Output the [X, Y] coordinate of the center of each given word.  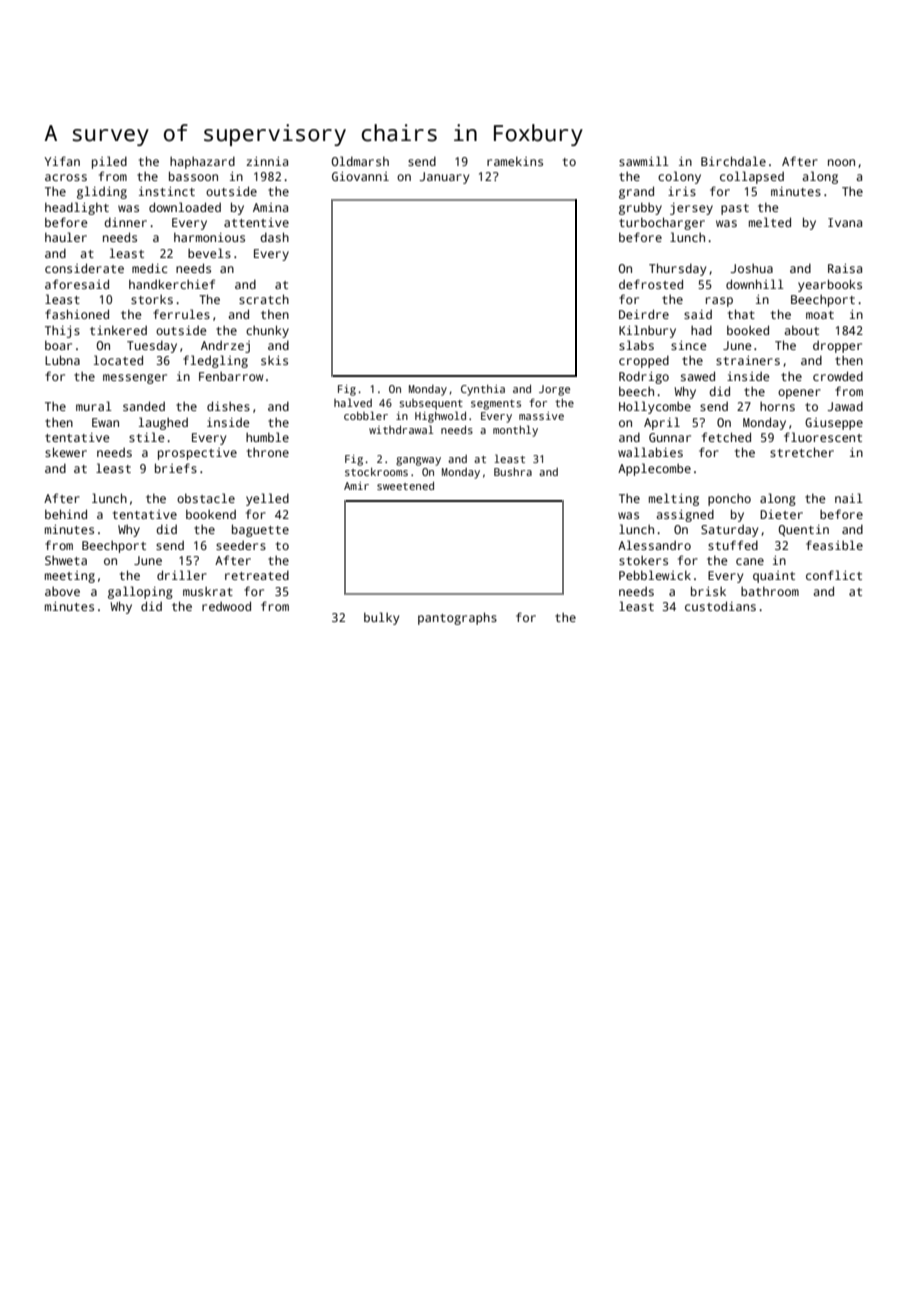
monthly [515, 431]
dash [274, 237]
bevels [209, 253]
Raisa [845, 268]
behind [66, 514]
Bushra [513, 472]
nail [849, 498]
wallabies [650, 452]
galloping [140, 592]
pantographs [457, 618]
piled [109, 162]
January [444, 178]
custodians [720, 606]
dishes [228, 406]
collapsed [752, 177]
